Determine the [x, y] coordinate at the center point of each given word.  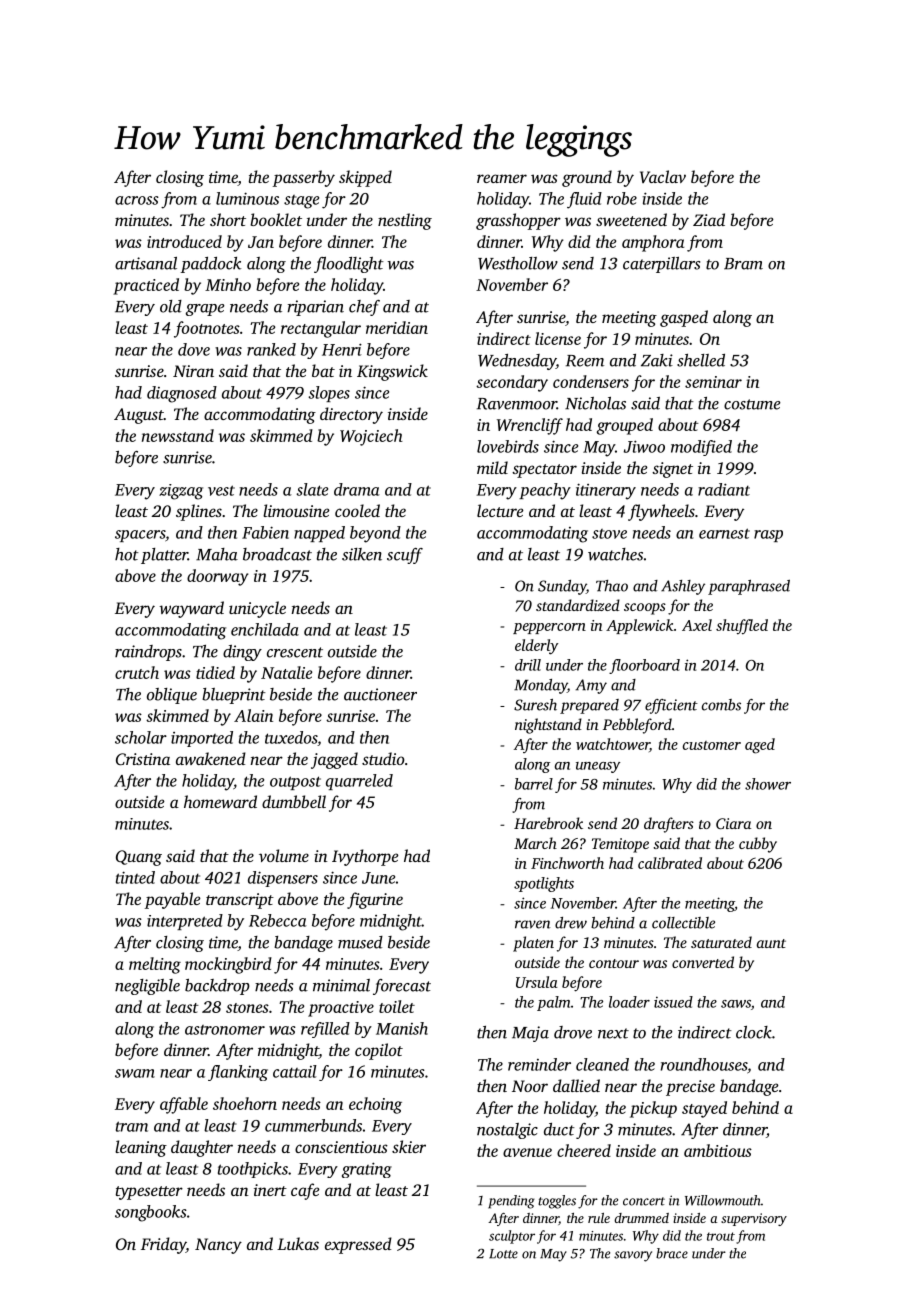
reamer [502, 178]
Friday [163, 1245]
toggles [557, 1202]
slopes [329, 394]
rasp [768, 536]
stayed [704, 1109]
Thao [612, 586]
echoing [375, 1105]
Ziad [709, 219]
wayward [191, 609]
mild [492, 467]
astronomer [225, 1030]
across [137, 200]
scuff [405, 556]
